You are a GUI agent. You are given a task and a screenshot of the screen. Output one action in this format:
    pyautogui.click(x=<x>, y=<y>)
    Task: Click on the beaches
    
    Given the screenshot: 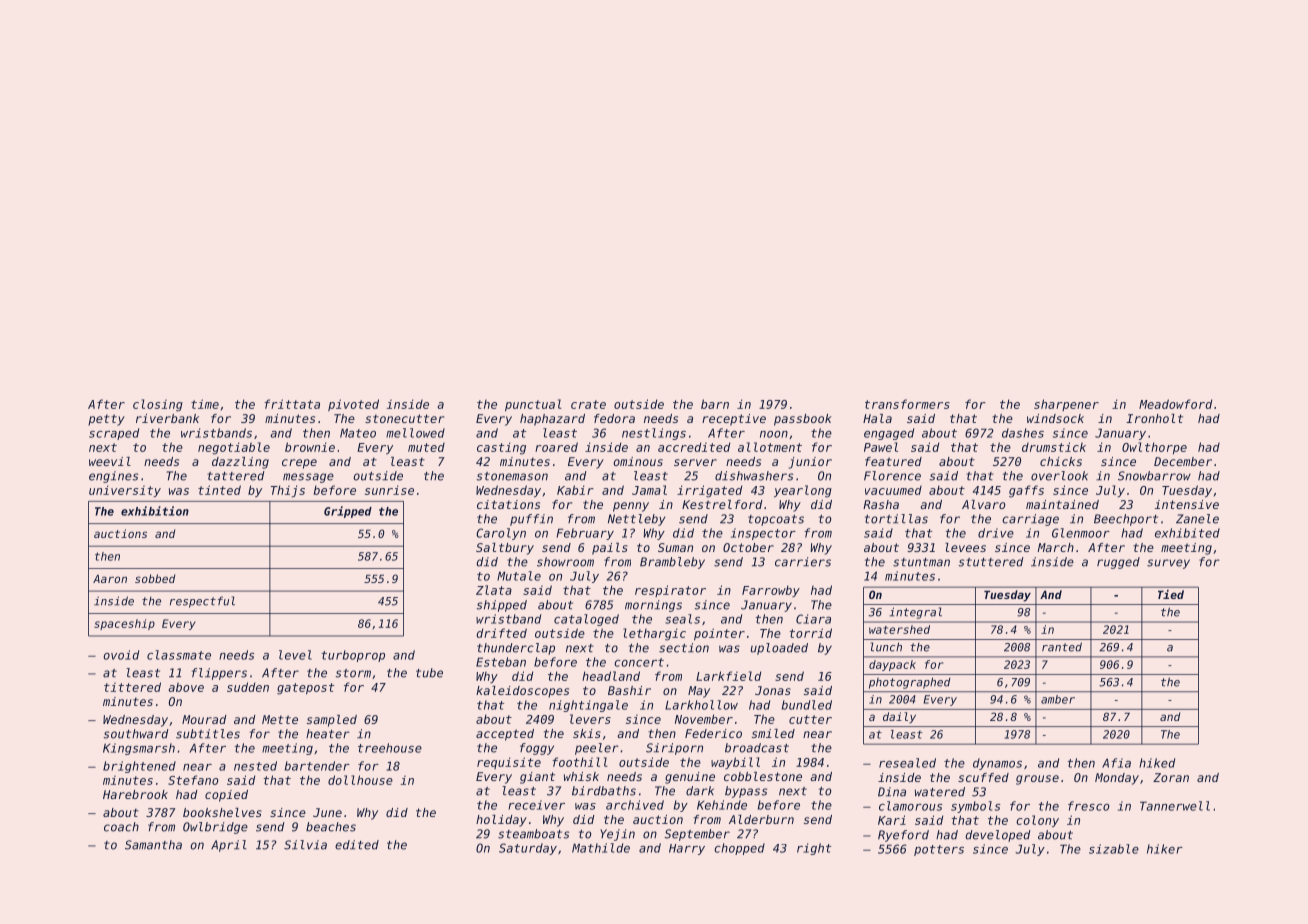 What is the action you would take?
    pyautogui.click(x=331, y=827)
